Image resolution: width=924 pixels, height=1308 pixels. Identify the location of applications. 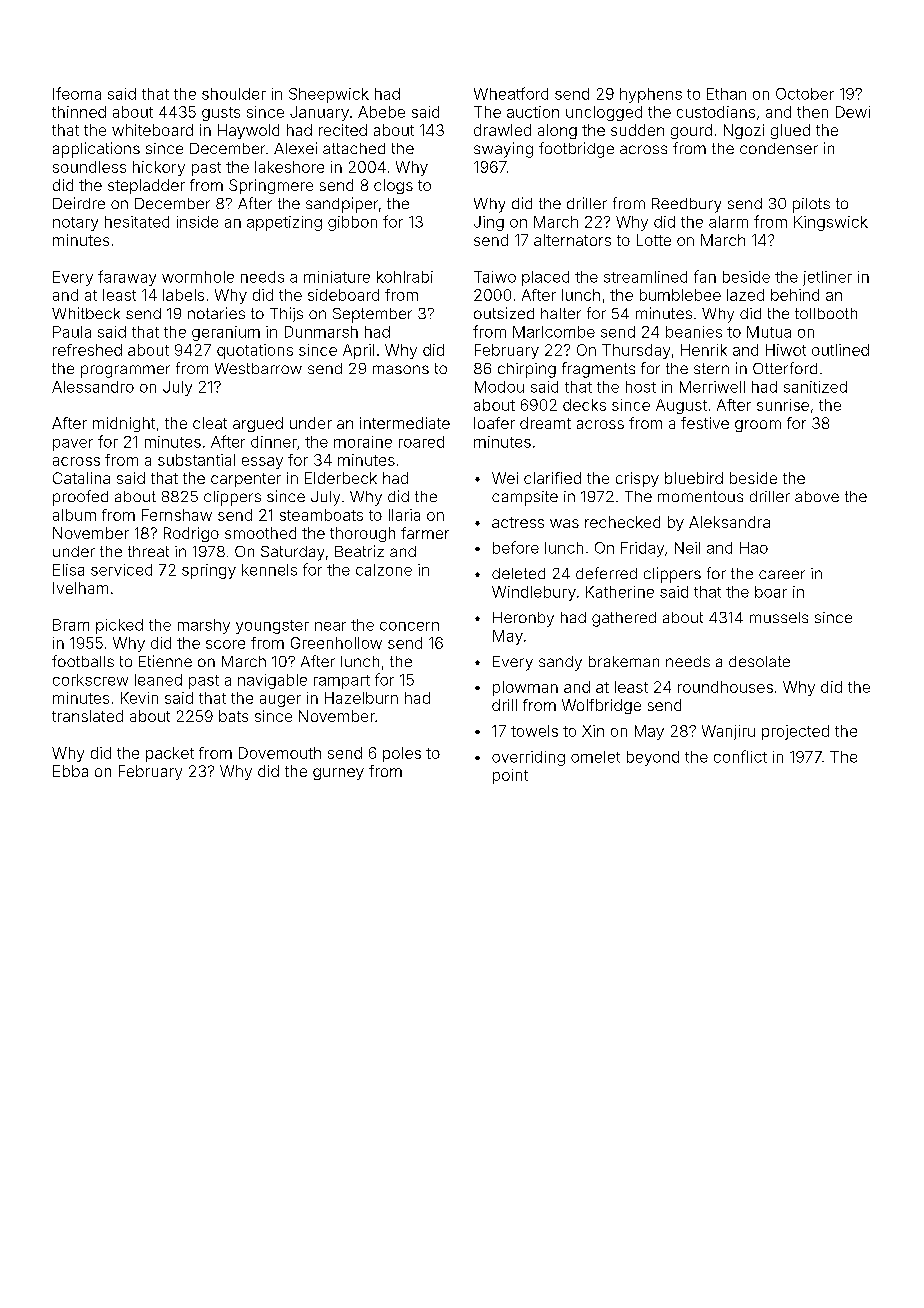
(96, 150).
